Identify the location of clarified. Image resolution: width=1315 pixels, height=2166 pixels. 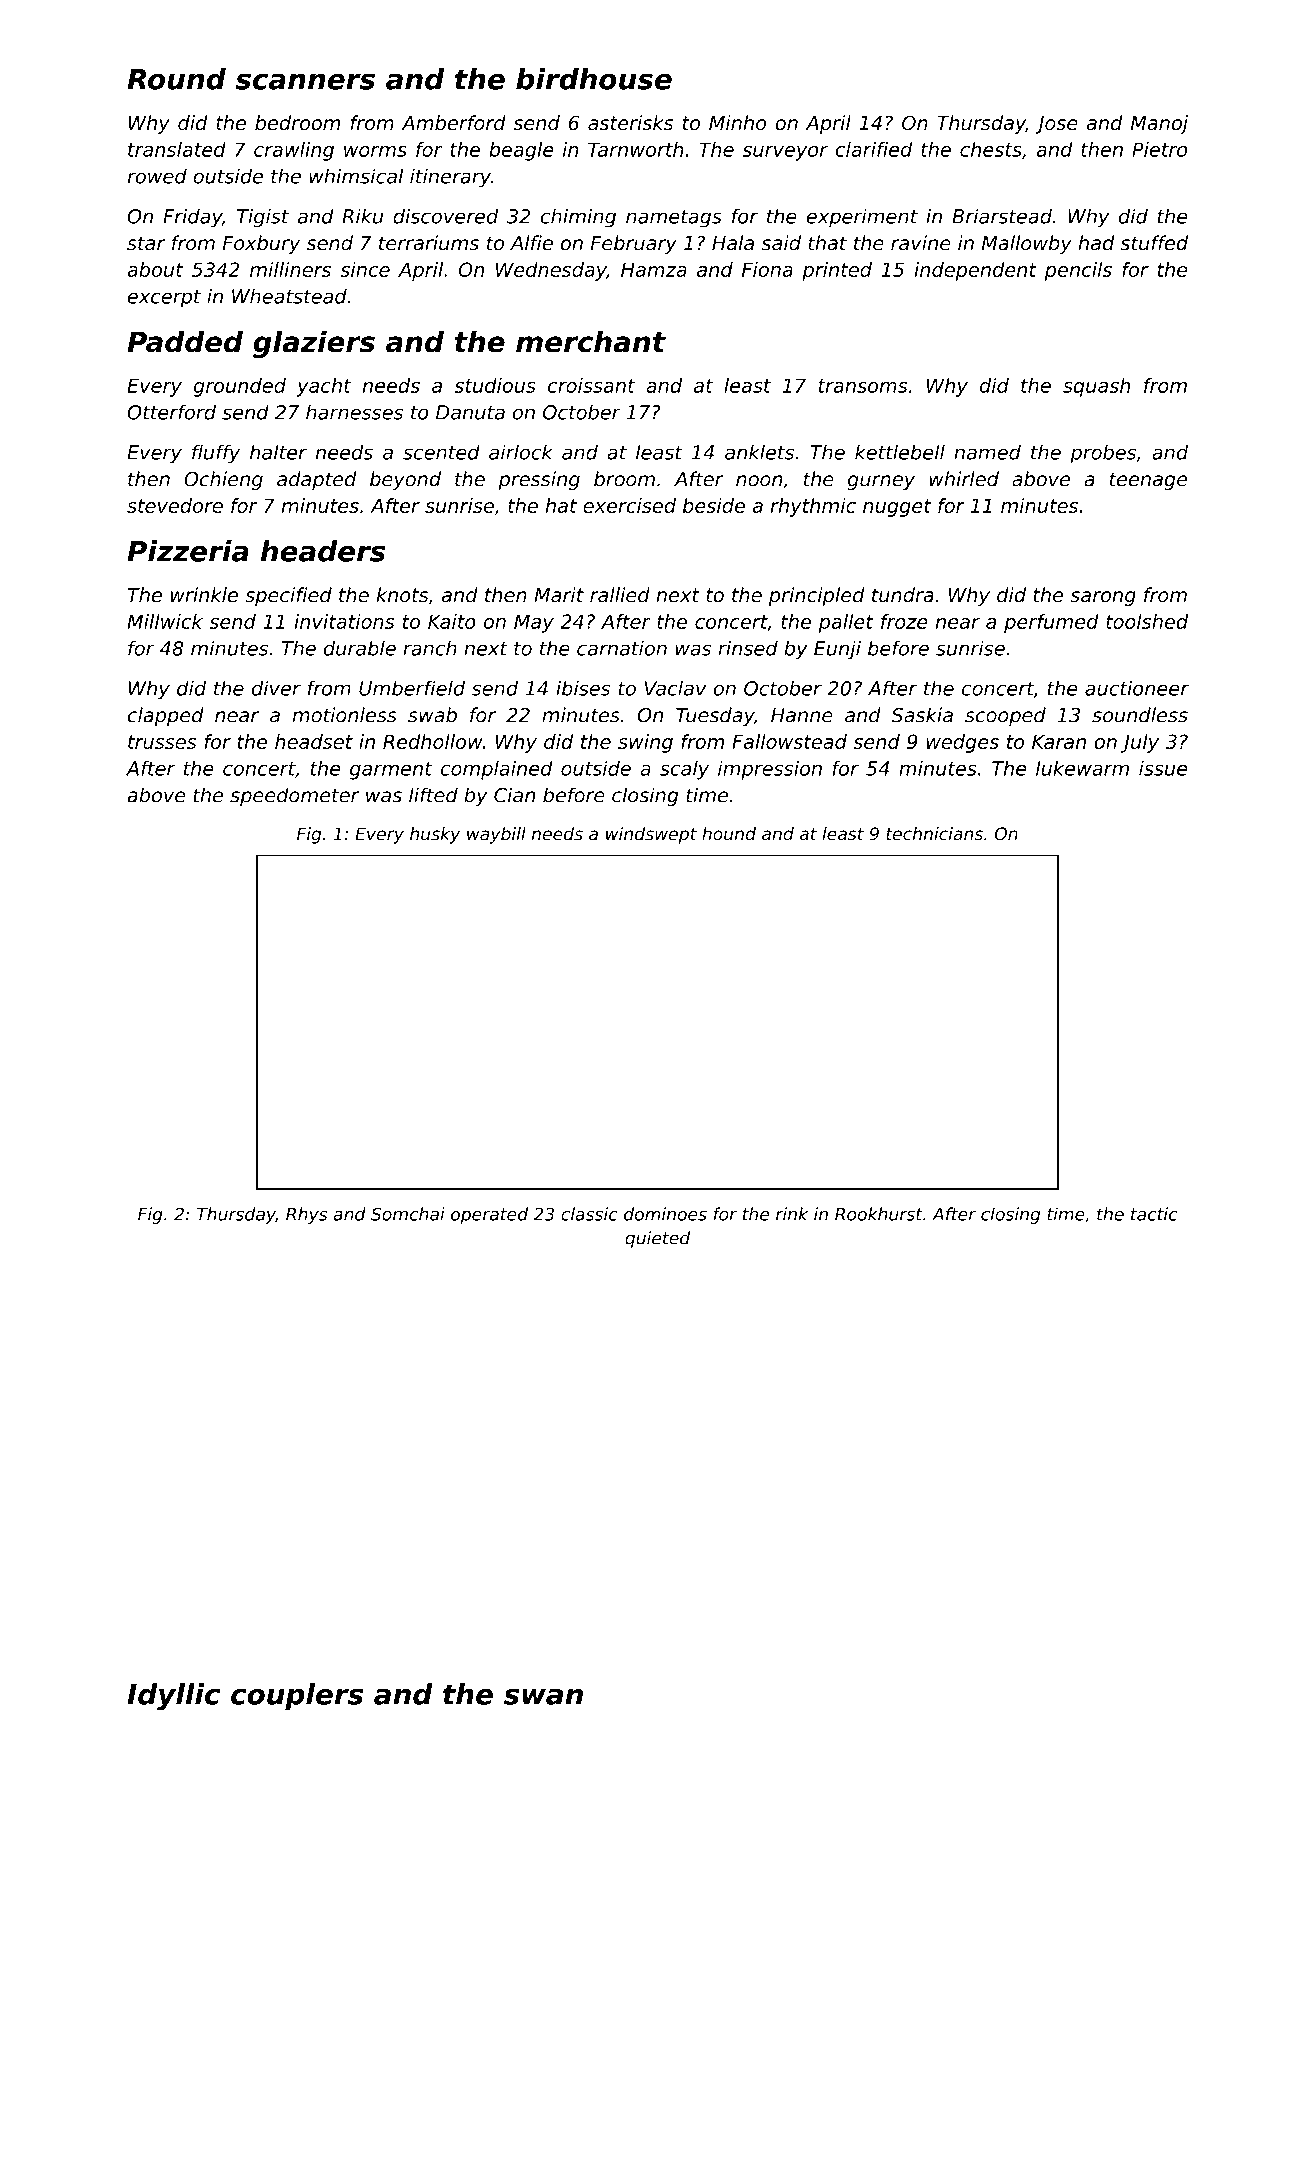
(874, 149).
